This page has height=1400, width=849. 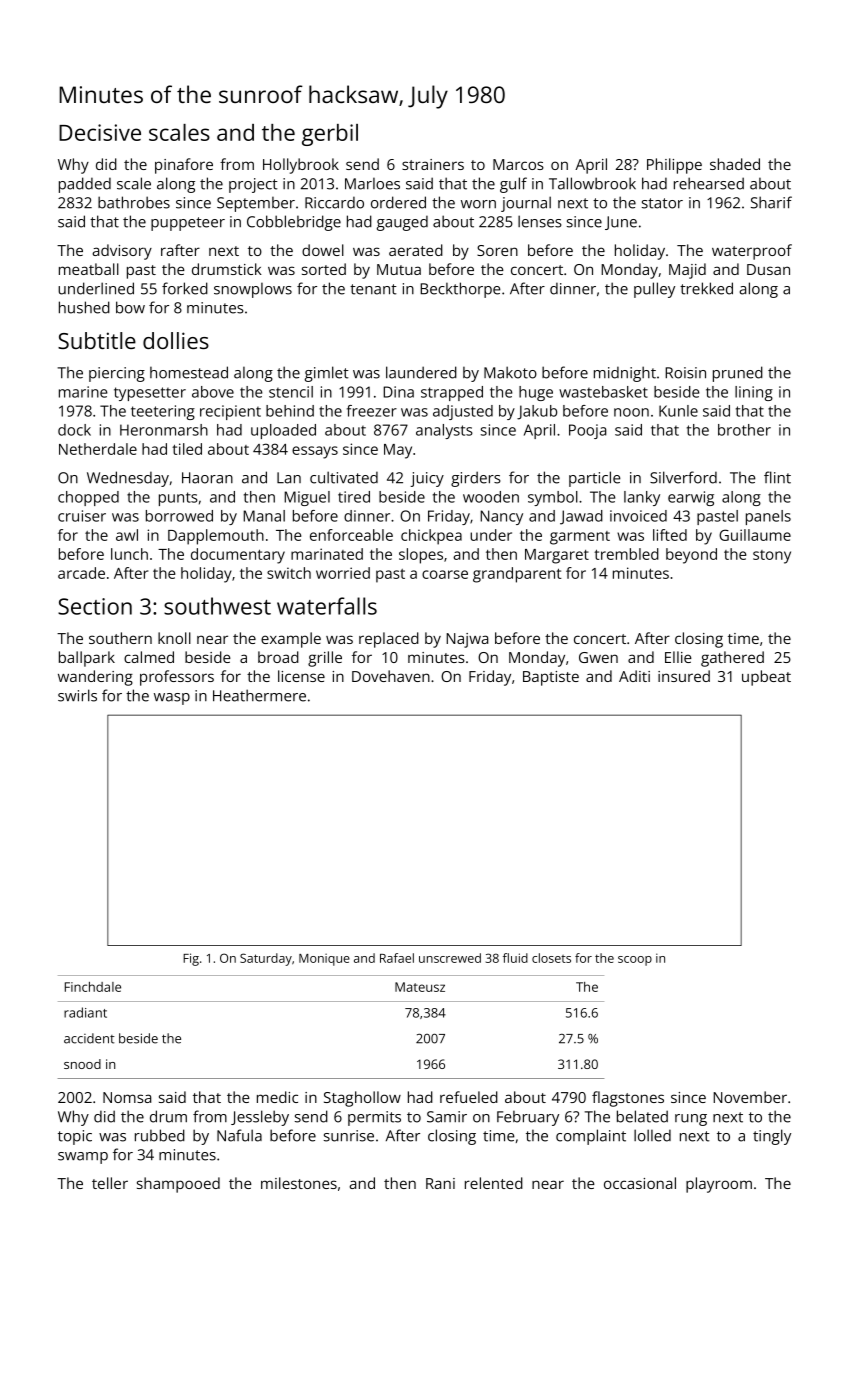 I want to click on Subtitle, so click(x=97, y=340).
